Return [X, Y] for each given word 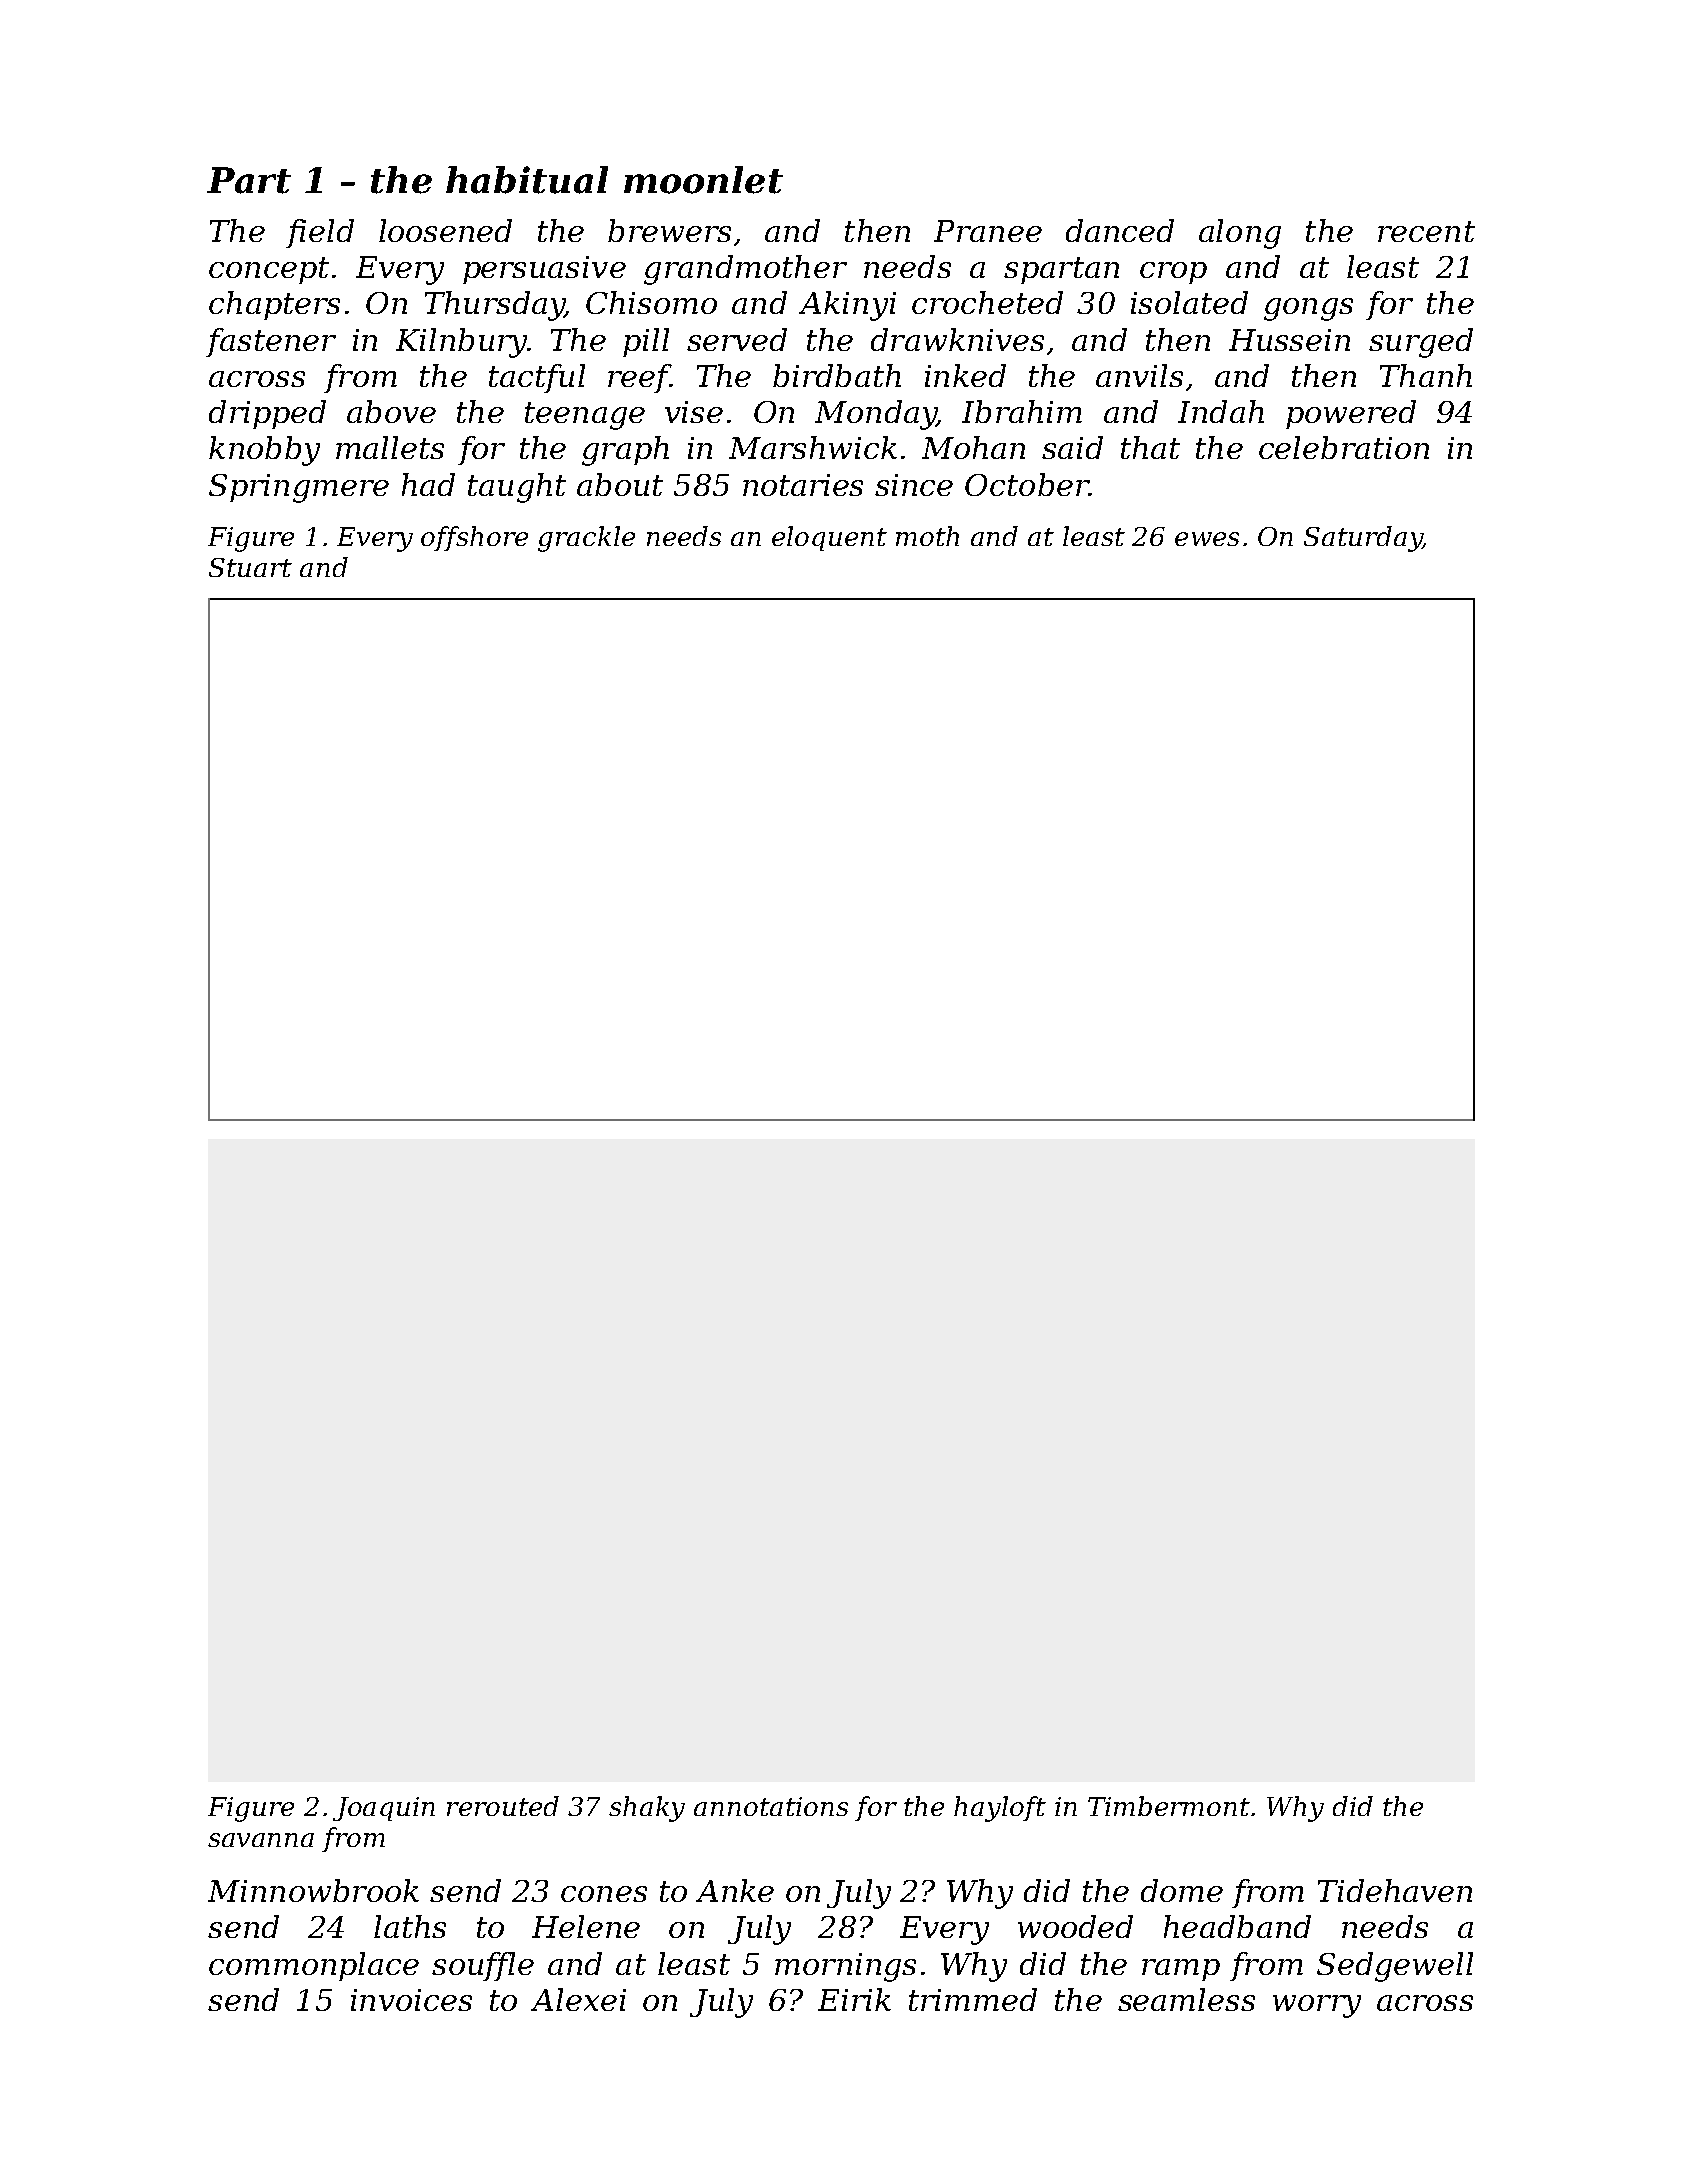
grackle [586, 539]
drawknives [957, 339]
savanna [261, 1840]
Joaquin [384, 1809]
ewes [1207, 539]
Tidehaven [1395, 1890]
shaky [647, 1809]
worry [1317, 2006]
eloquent [829, 538]
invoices [411, 2000]
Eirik [854, 1999]
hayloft [1000, 1809]
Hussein [1289, 340]
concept [269, 270]
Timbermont [1169, 1806]
